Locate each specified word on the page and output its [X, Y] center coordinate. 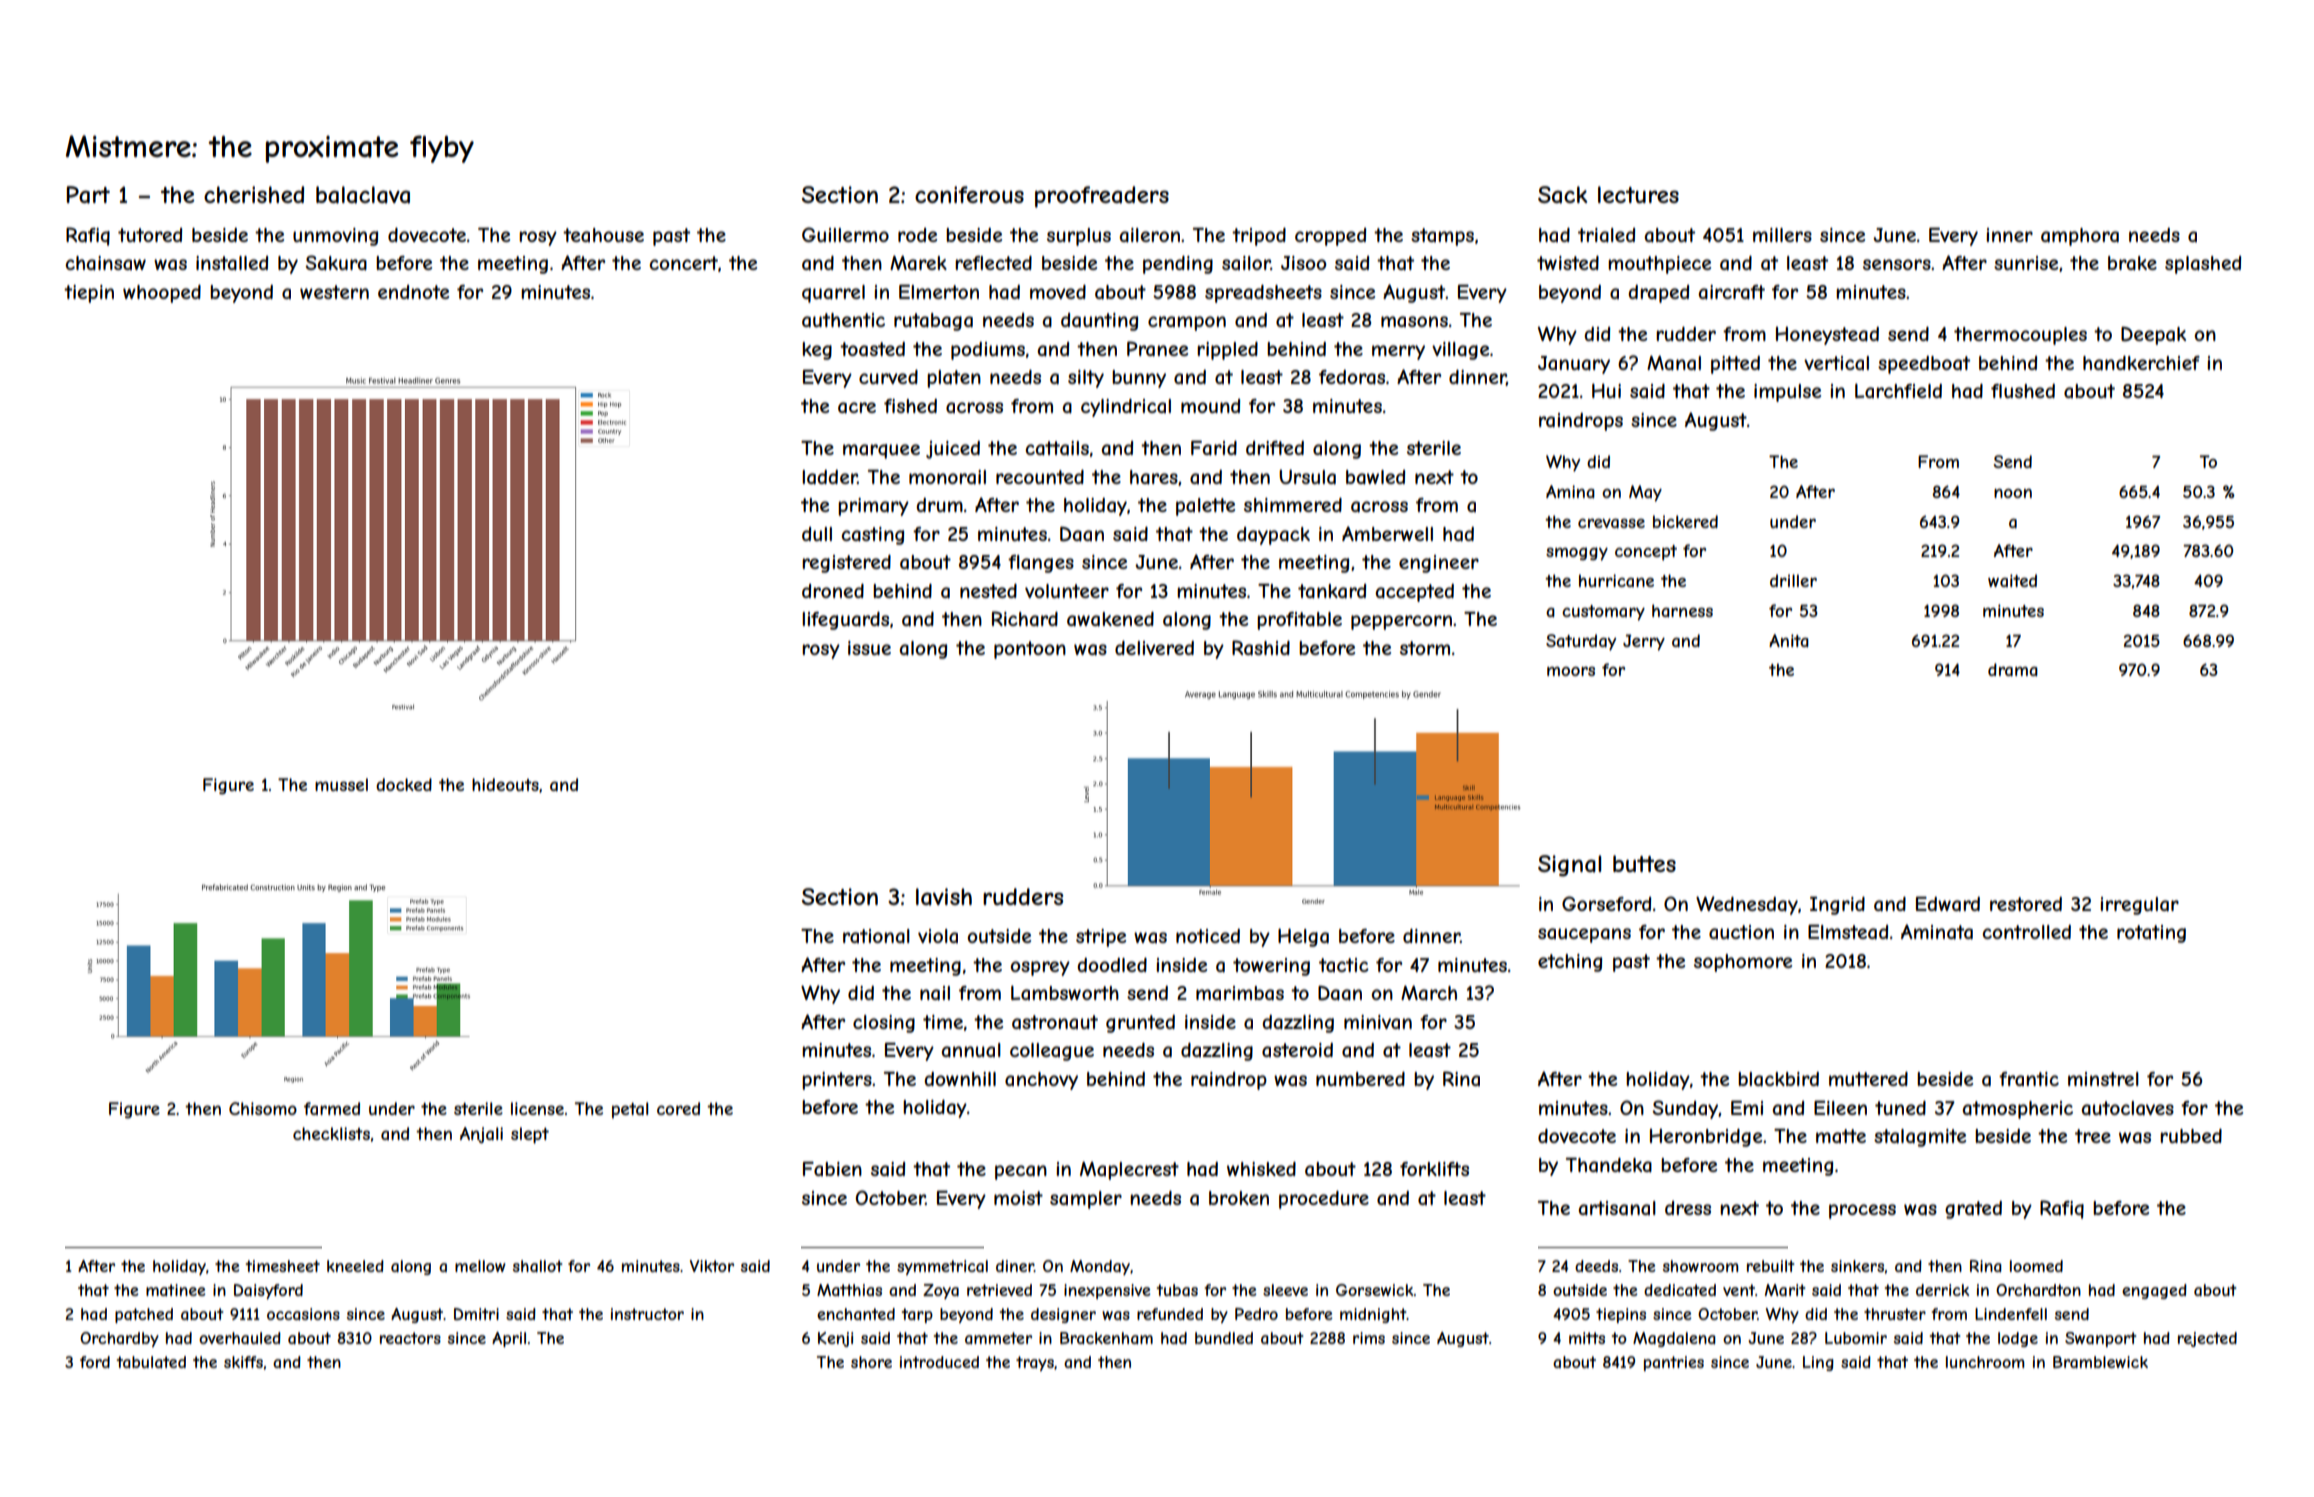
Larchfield [1898, 390]
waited [2012, 580]
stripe [1101, 938]
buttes [1644, 863]
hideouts [505, 784]
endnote [413, 292]
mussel [341, 784]
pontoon [1030, 650]
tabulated [151, 1362]
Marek [918, 263]
